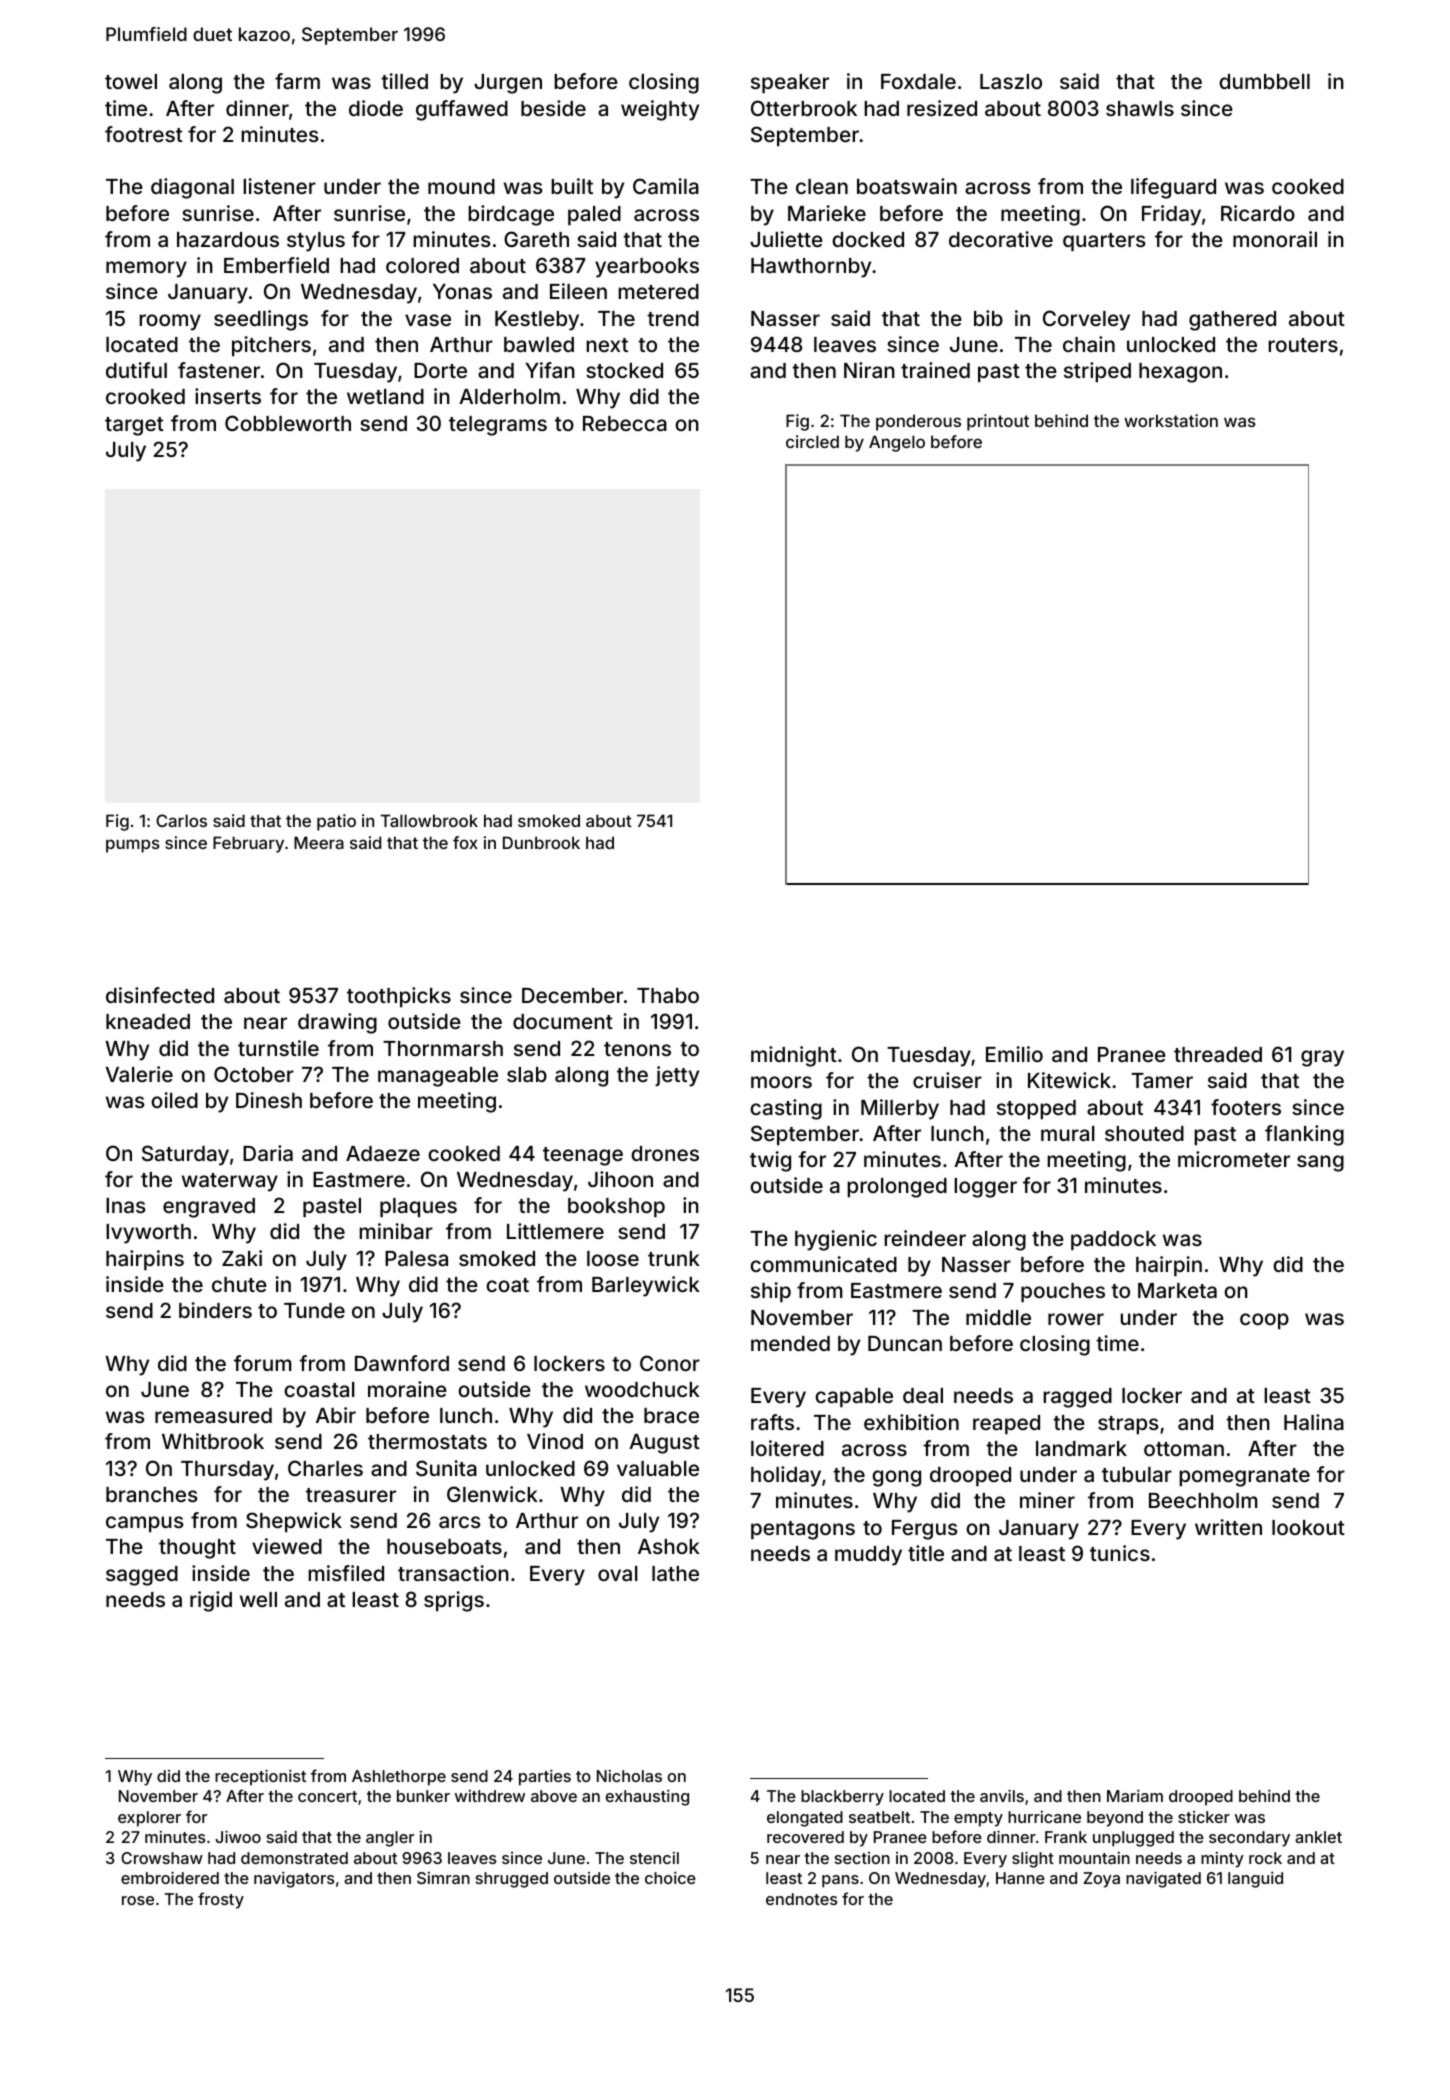 The height and width of the screenshot is (2100, 1450). What do you see at coordinates (668, 995) in the screenshot?
I see `Thabo` at bounding box center [668, 995].
